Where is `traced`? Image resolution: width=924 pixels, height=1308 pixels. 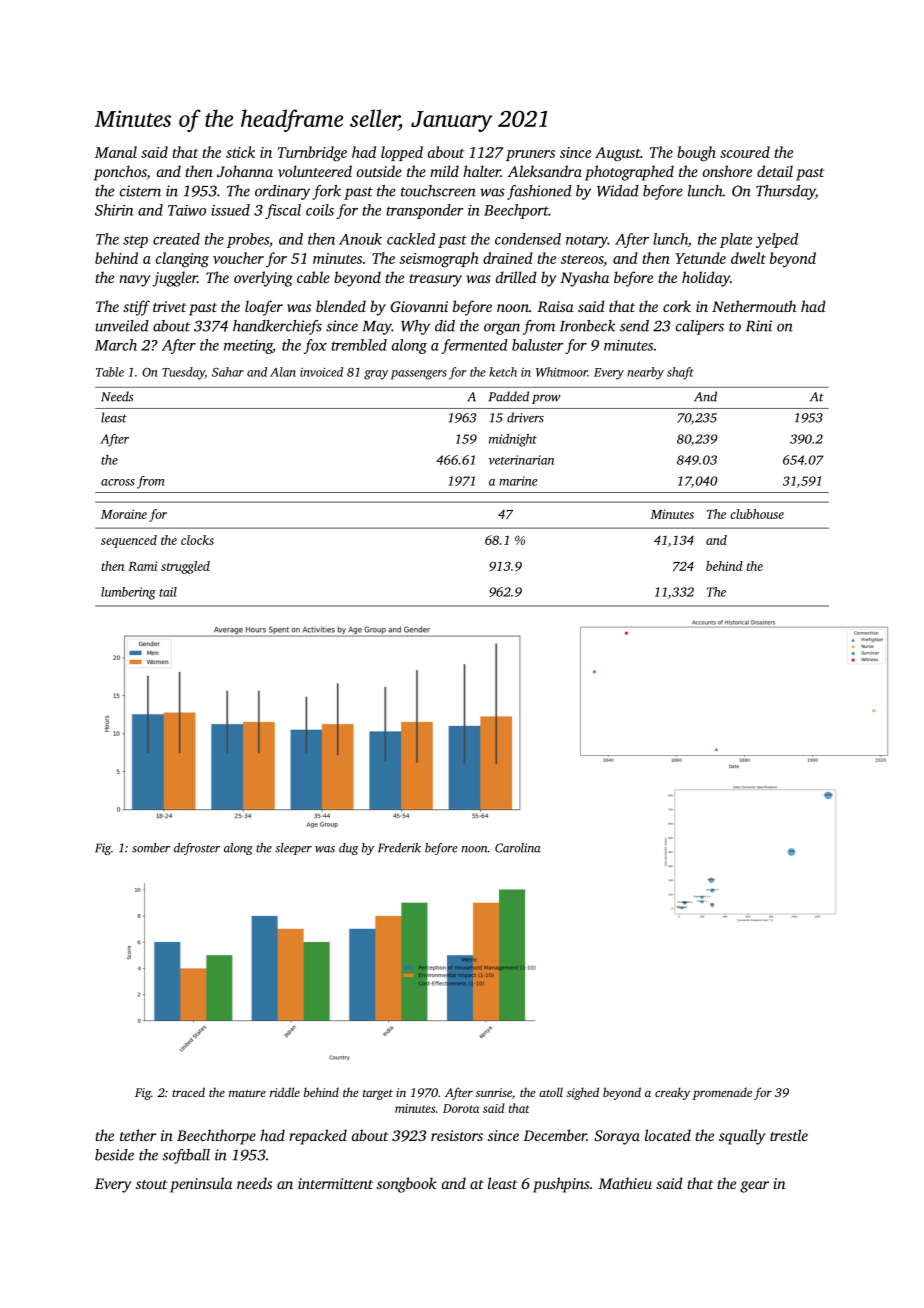
traced is located at coordinates (188, 1092).
